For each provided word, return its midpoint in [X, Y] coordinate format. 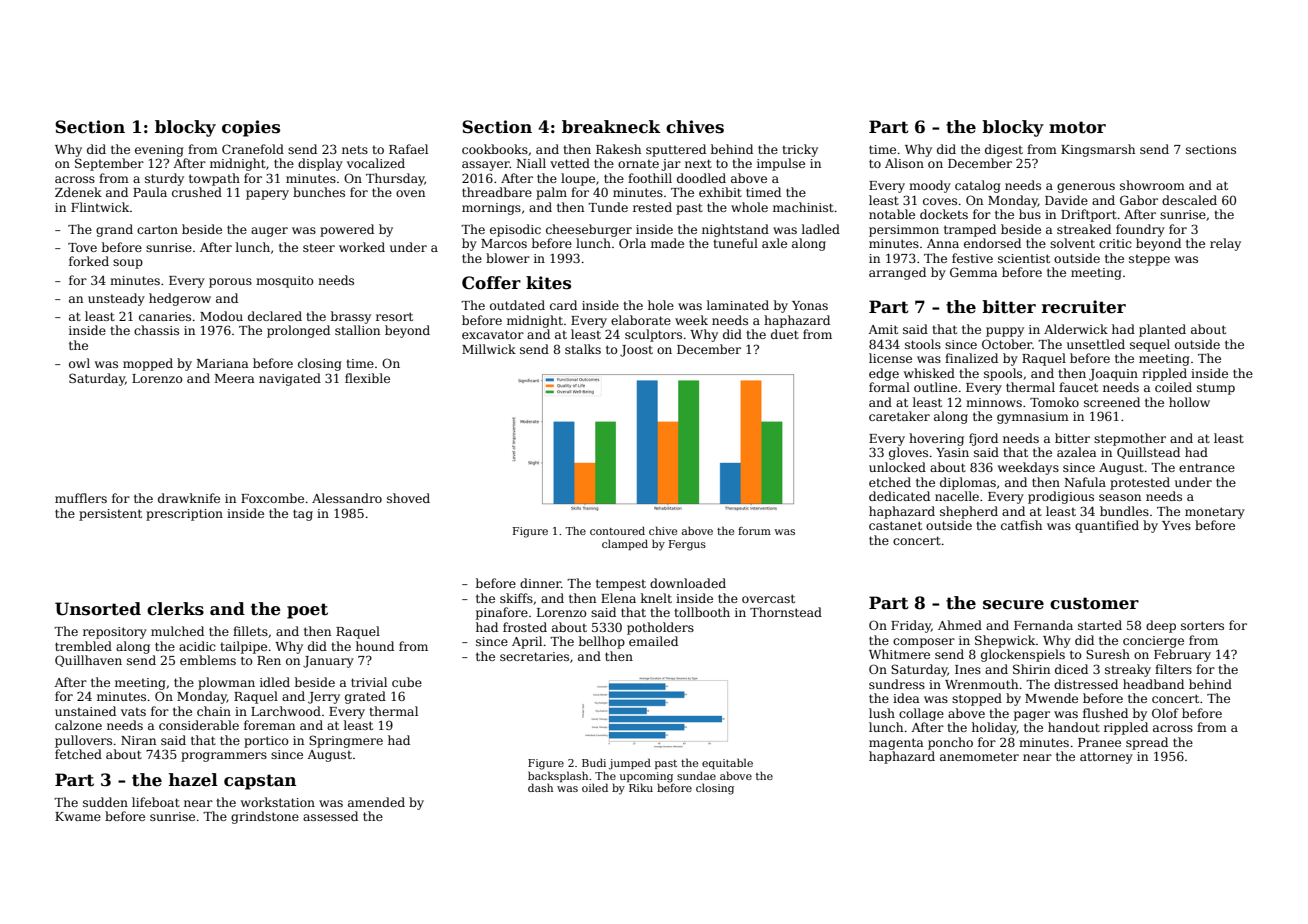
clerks [175, 609]
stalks [583, 349]
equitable [727, 763]
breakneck [611, 127]
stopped [977, 699]
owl [79, 363]
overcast [768, 598]
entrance [1207, 467]
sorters [1202, 625]
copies [251, 128]
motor [1077, 127]
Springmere [346, 741]
